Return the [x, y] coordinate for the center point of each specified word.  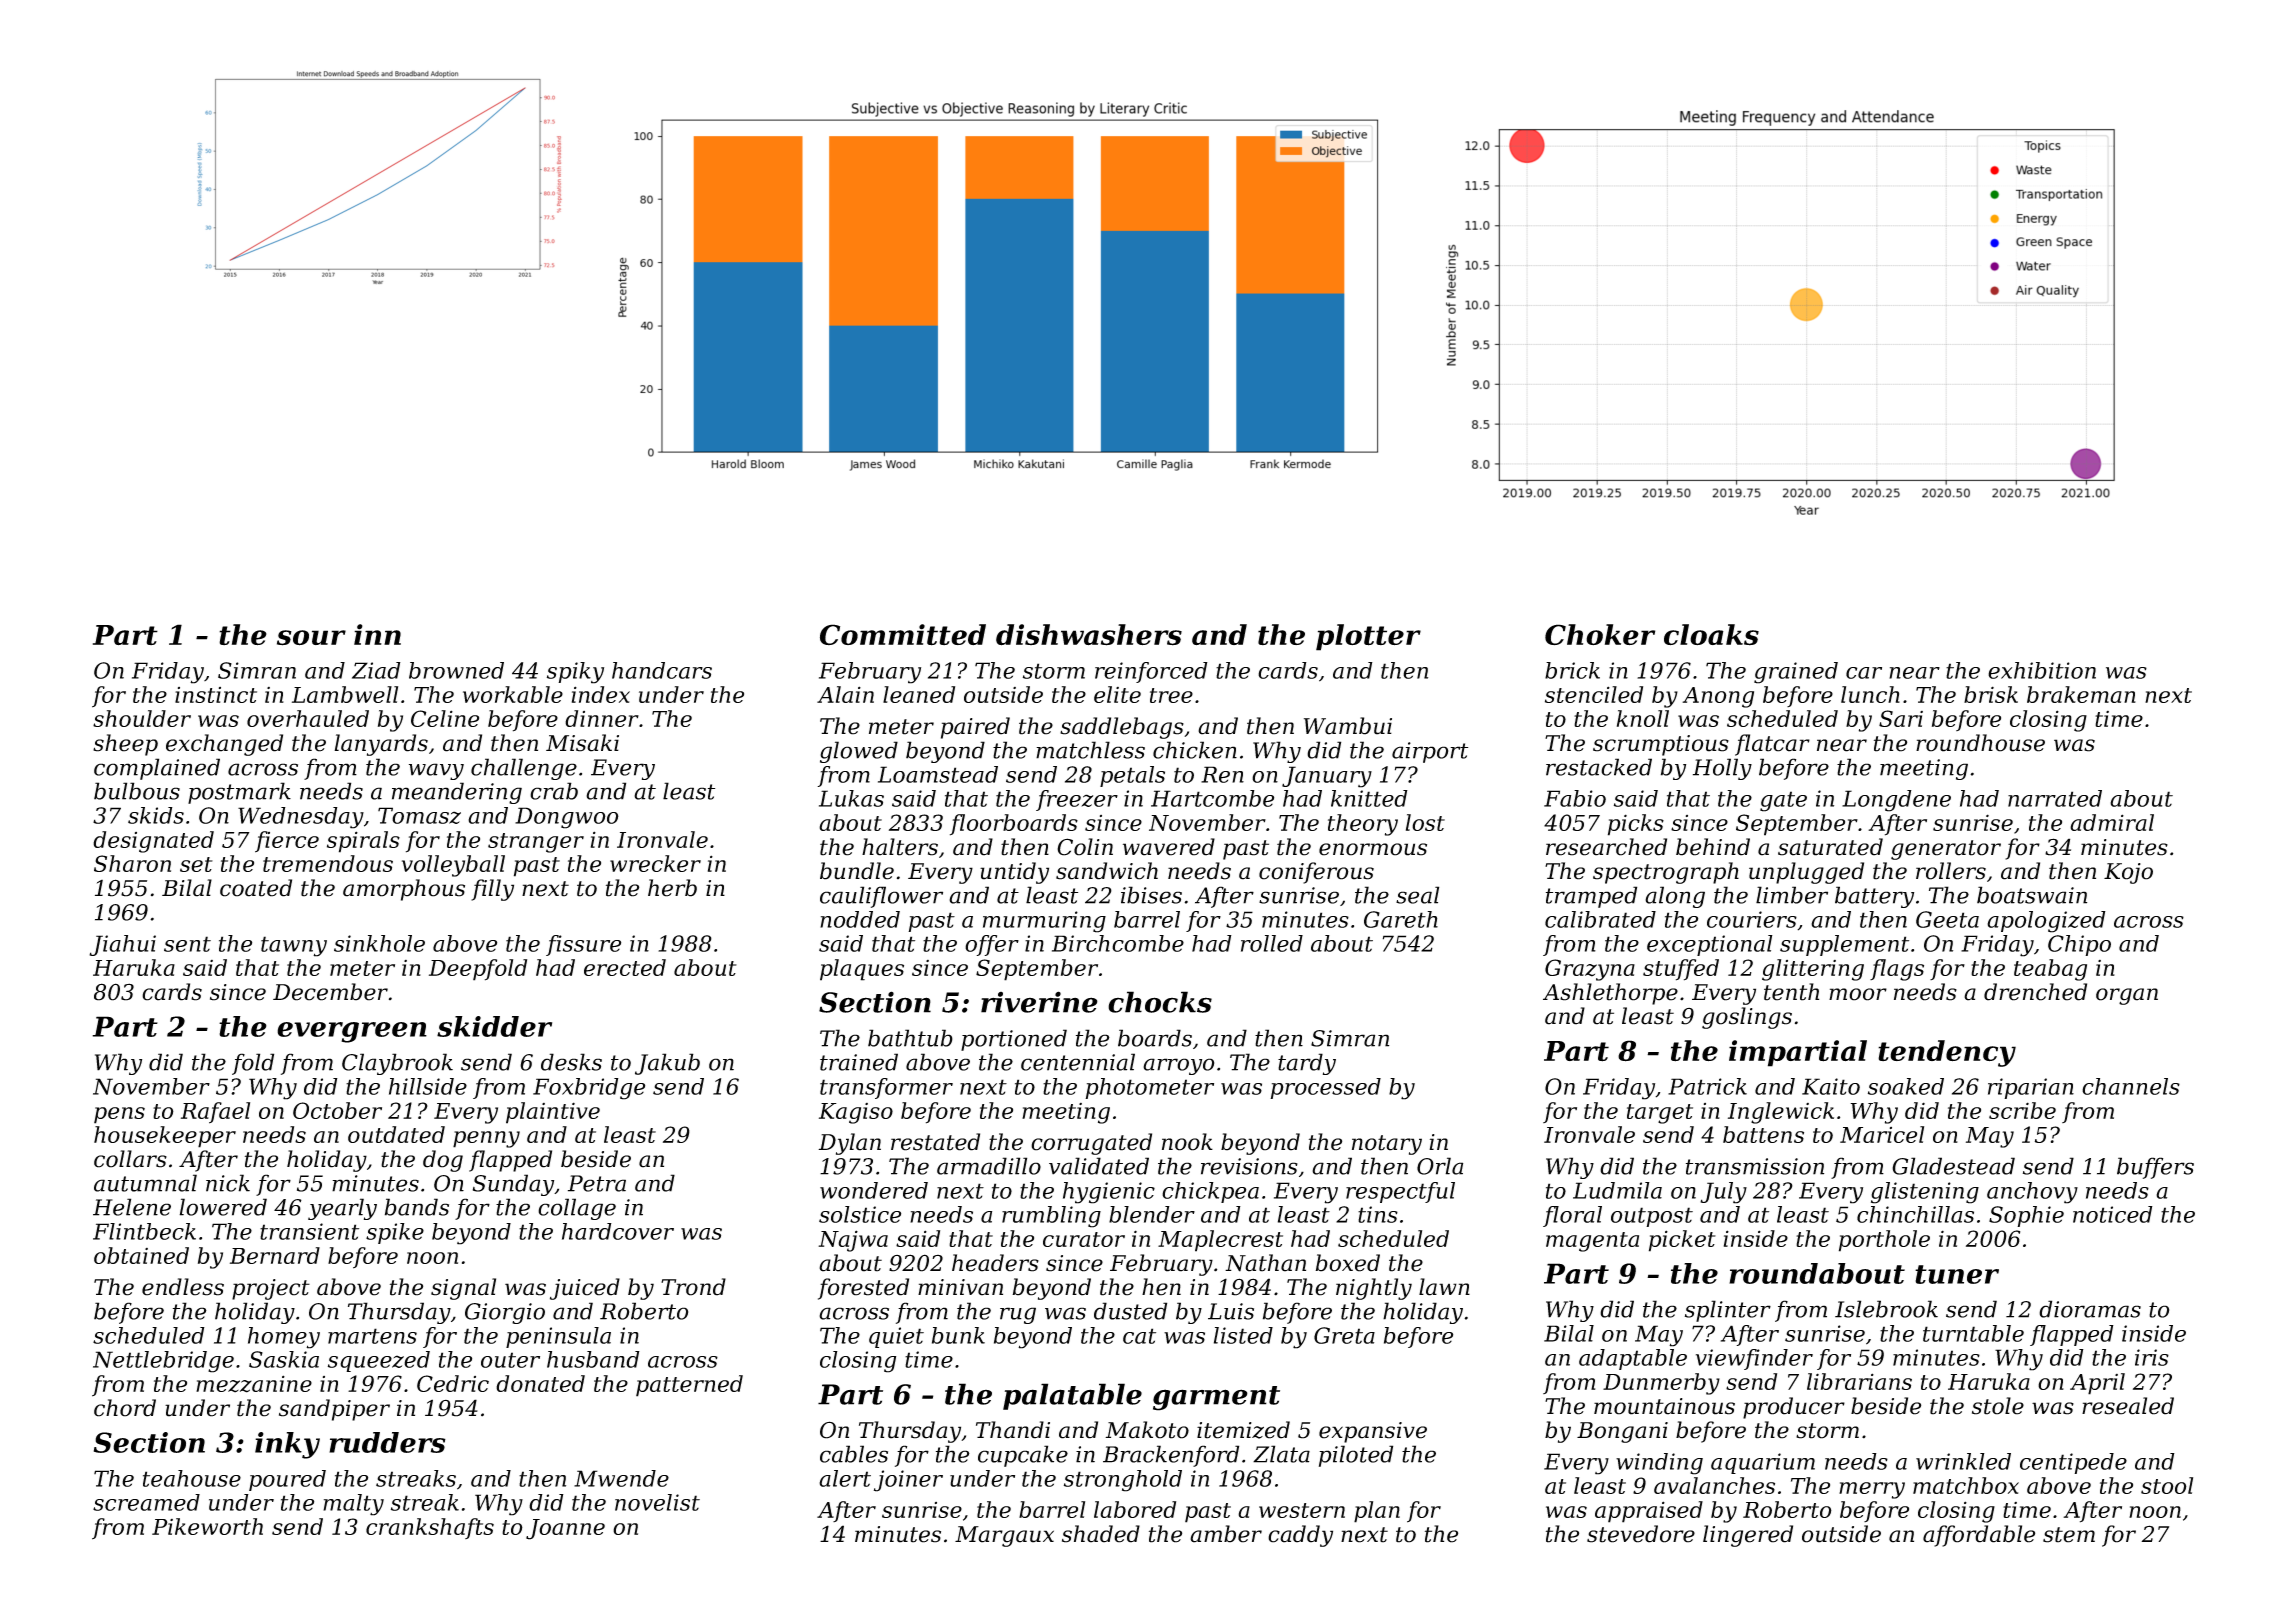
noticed [2113, 1214]
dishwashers [1089, 635]
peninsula [558, 1337]
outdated [396, 1134]
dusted [1130, 1311]
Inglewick [1781, 1113]
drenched [2035, 992]
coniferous [1316, 873]
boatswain [2032, 895]
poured [287, 1480]
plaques [862, 970]
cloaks [1711, 635]
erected [625, 967]
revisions [1249, 1166]
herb [672, 888]
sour [311, 638]
